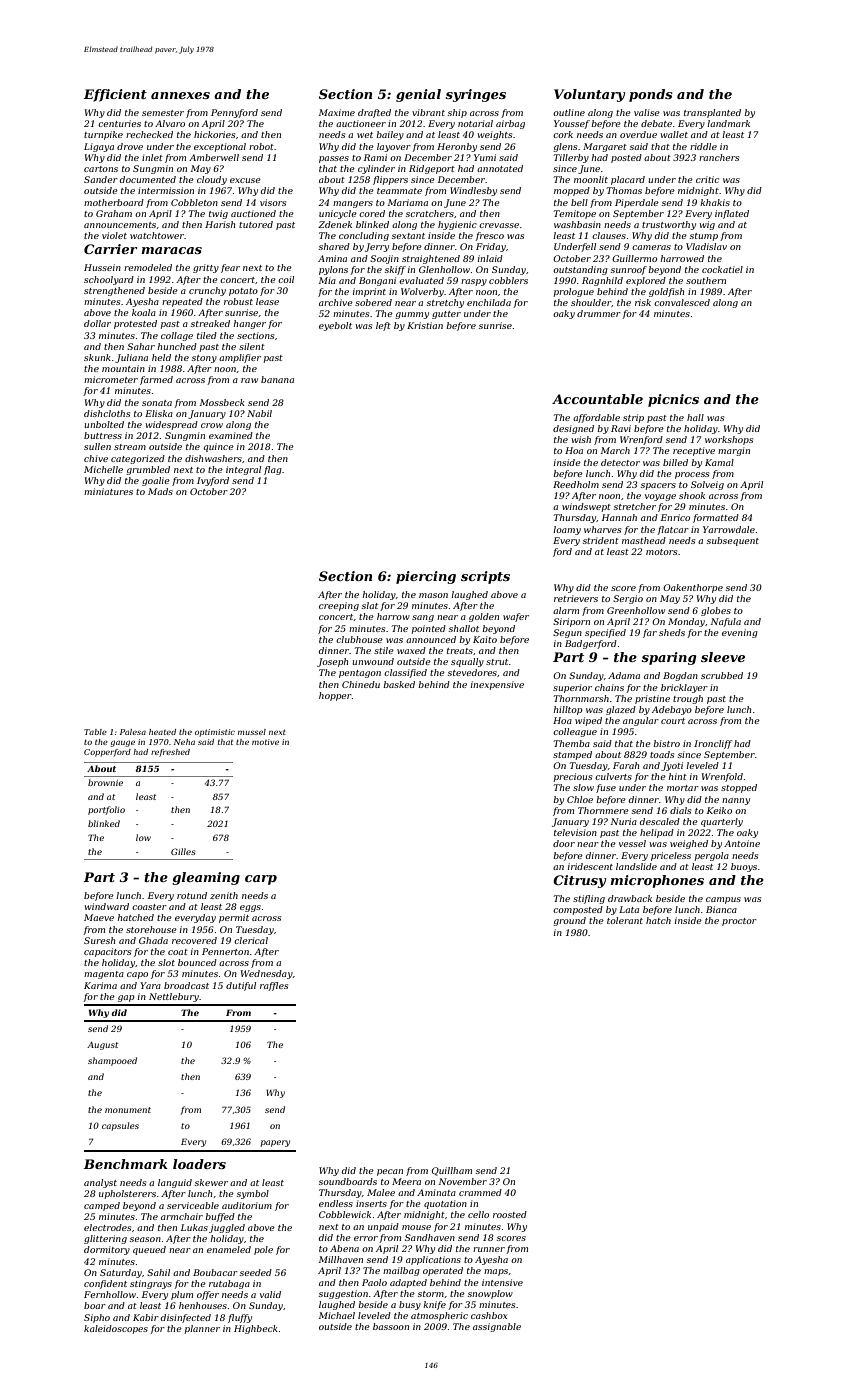 This image has width=849, height=1400. Describe the element at coordinates (721, 909) in the image. I see `Bianca` at that location.
